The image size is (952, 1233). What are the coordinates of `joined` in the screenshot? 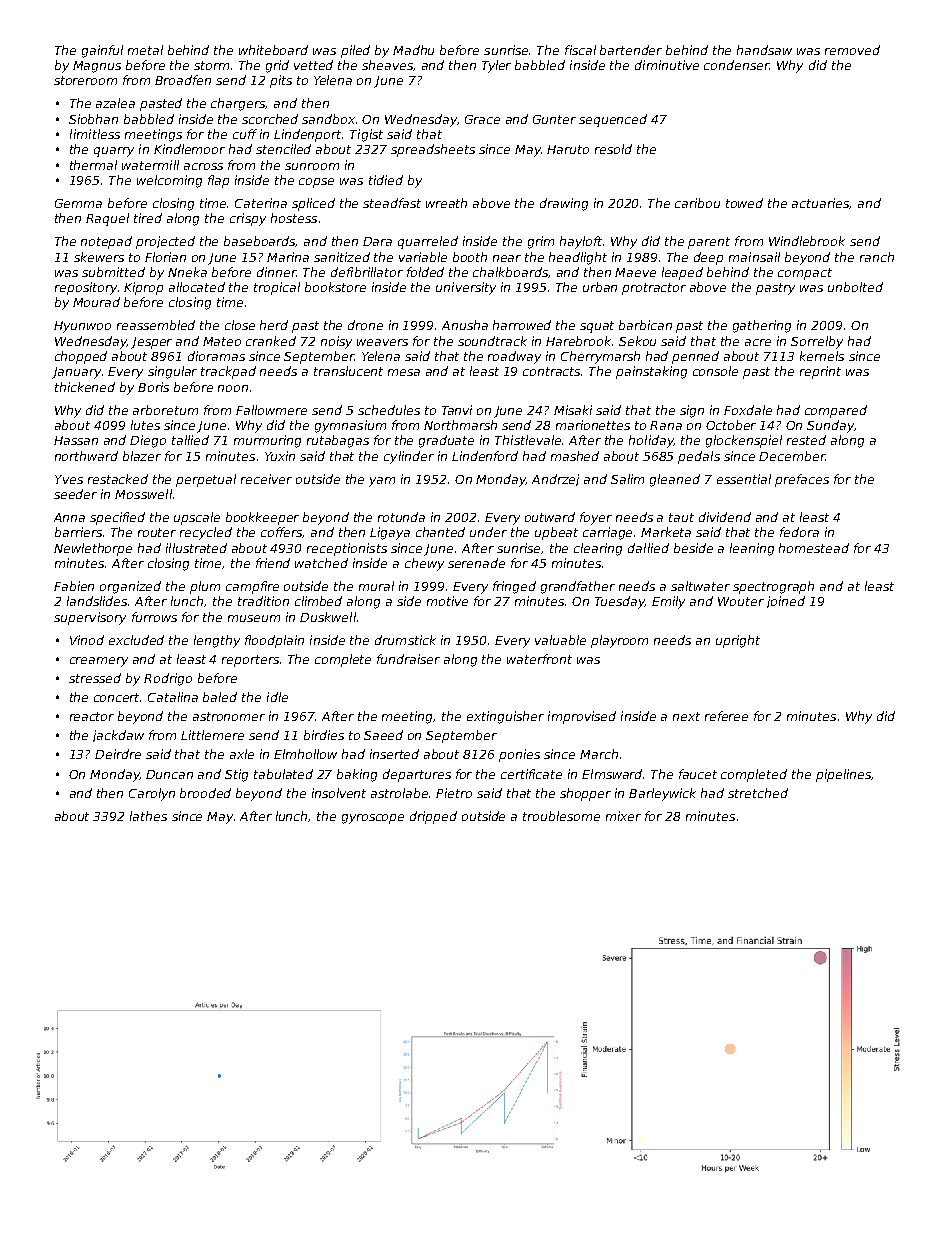 It's located at (786, 602).
